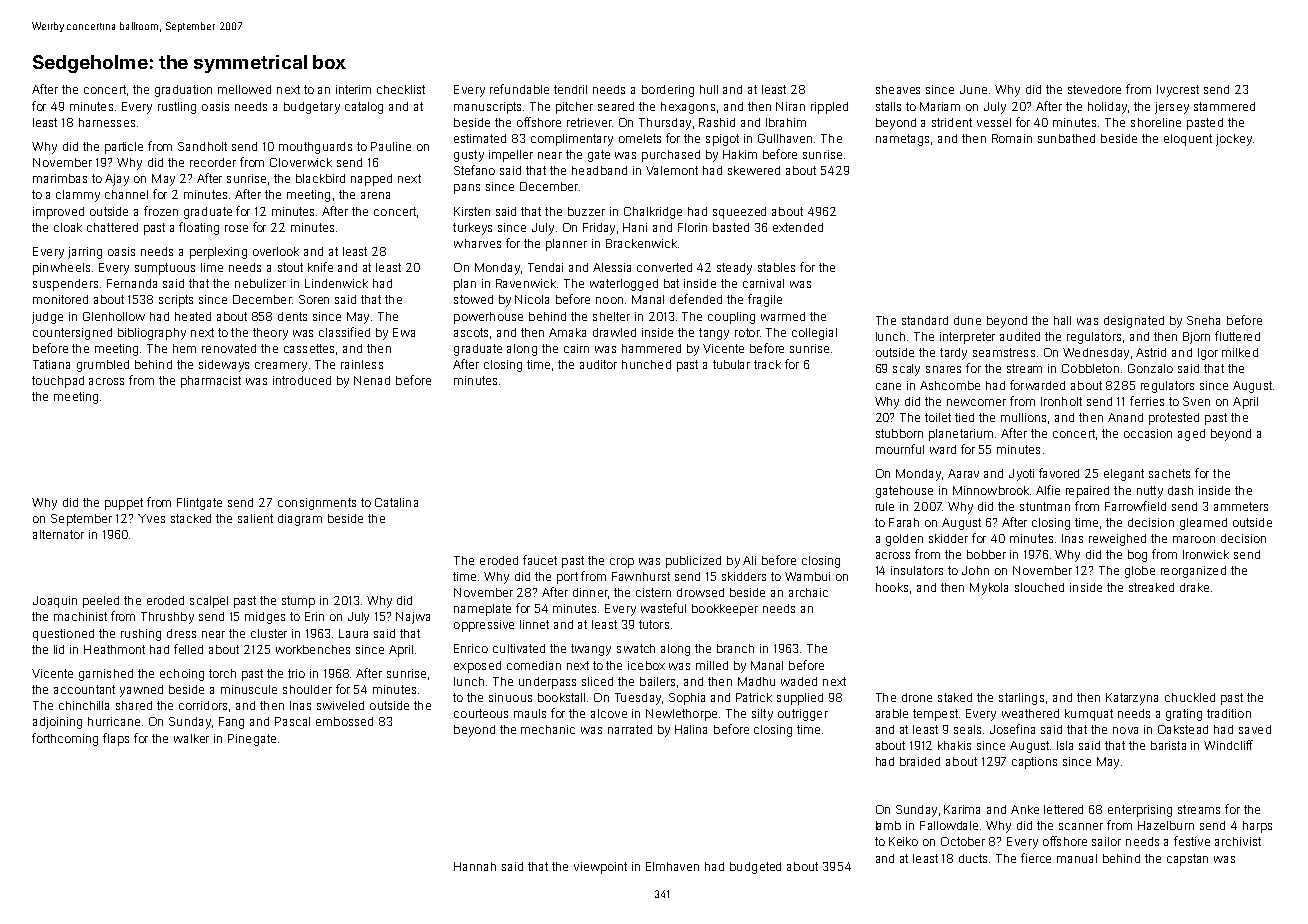 The width and height of the page is (1308, 924). I want to click on forthcoming, so click(65, 739).
